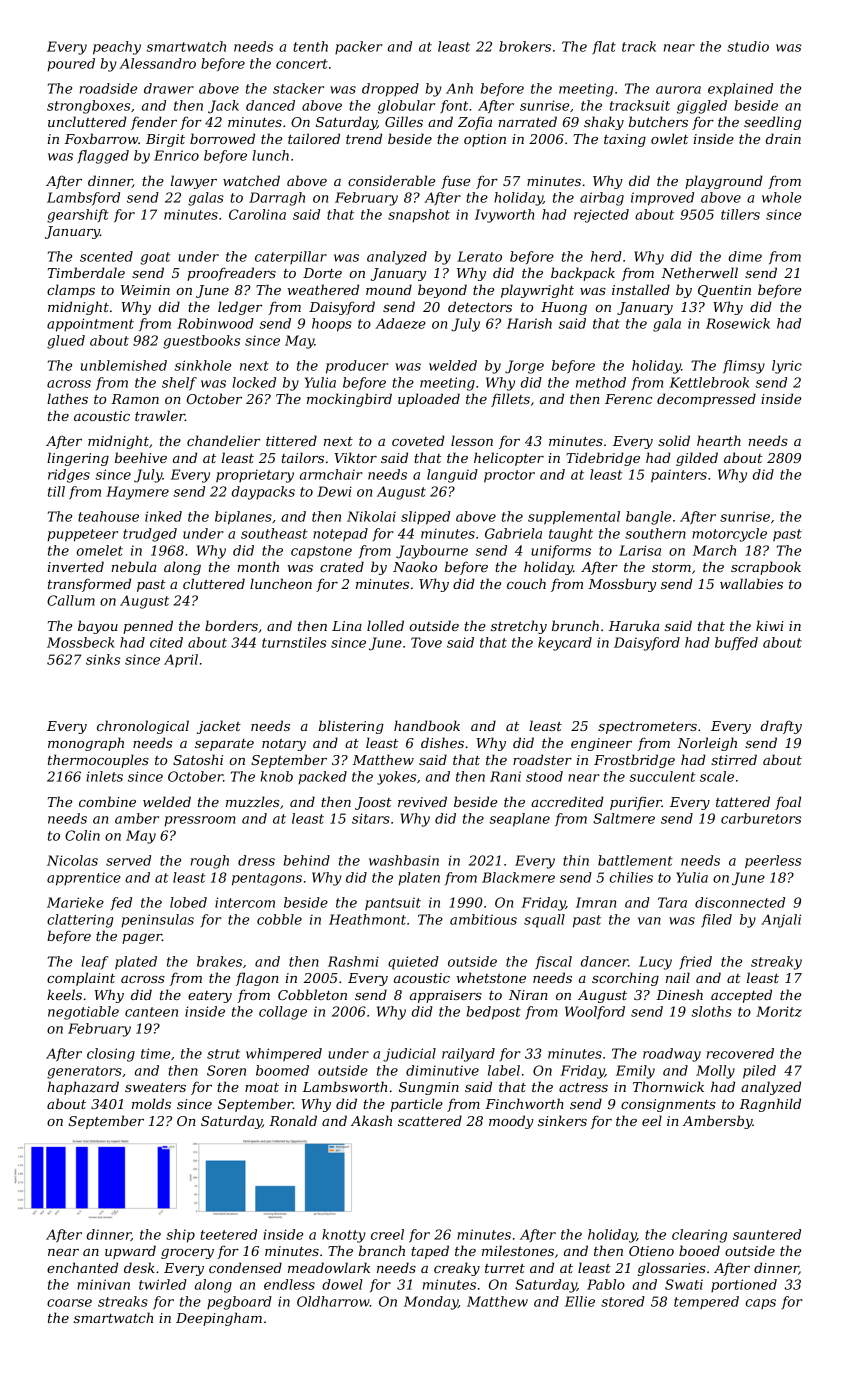  Describe the element at coordinates (78, 216) in the page. I see `gearshift` at that location.
